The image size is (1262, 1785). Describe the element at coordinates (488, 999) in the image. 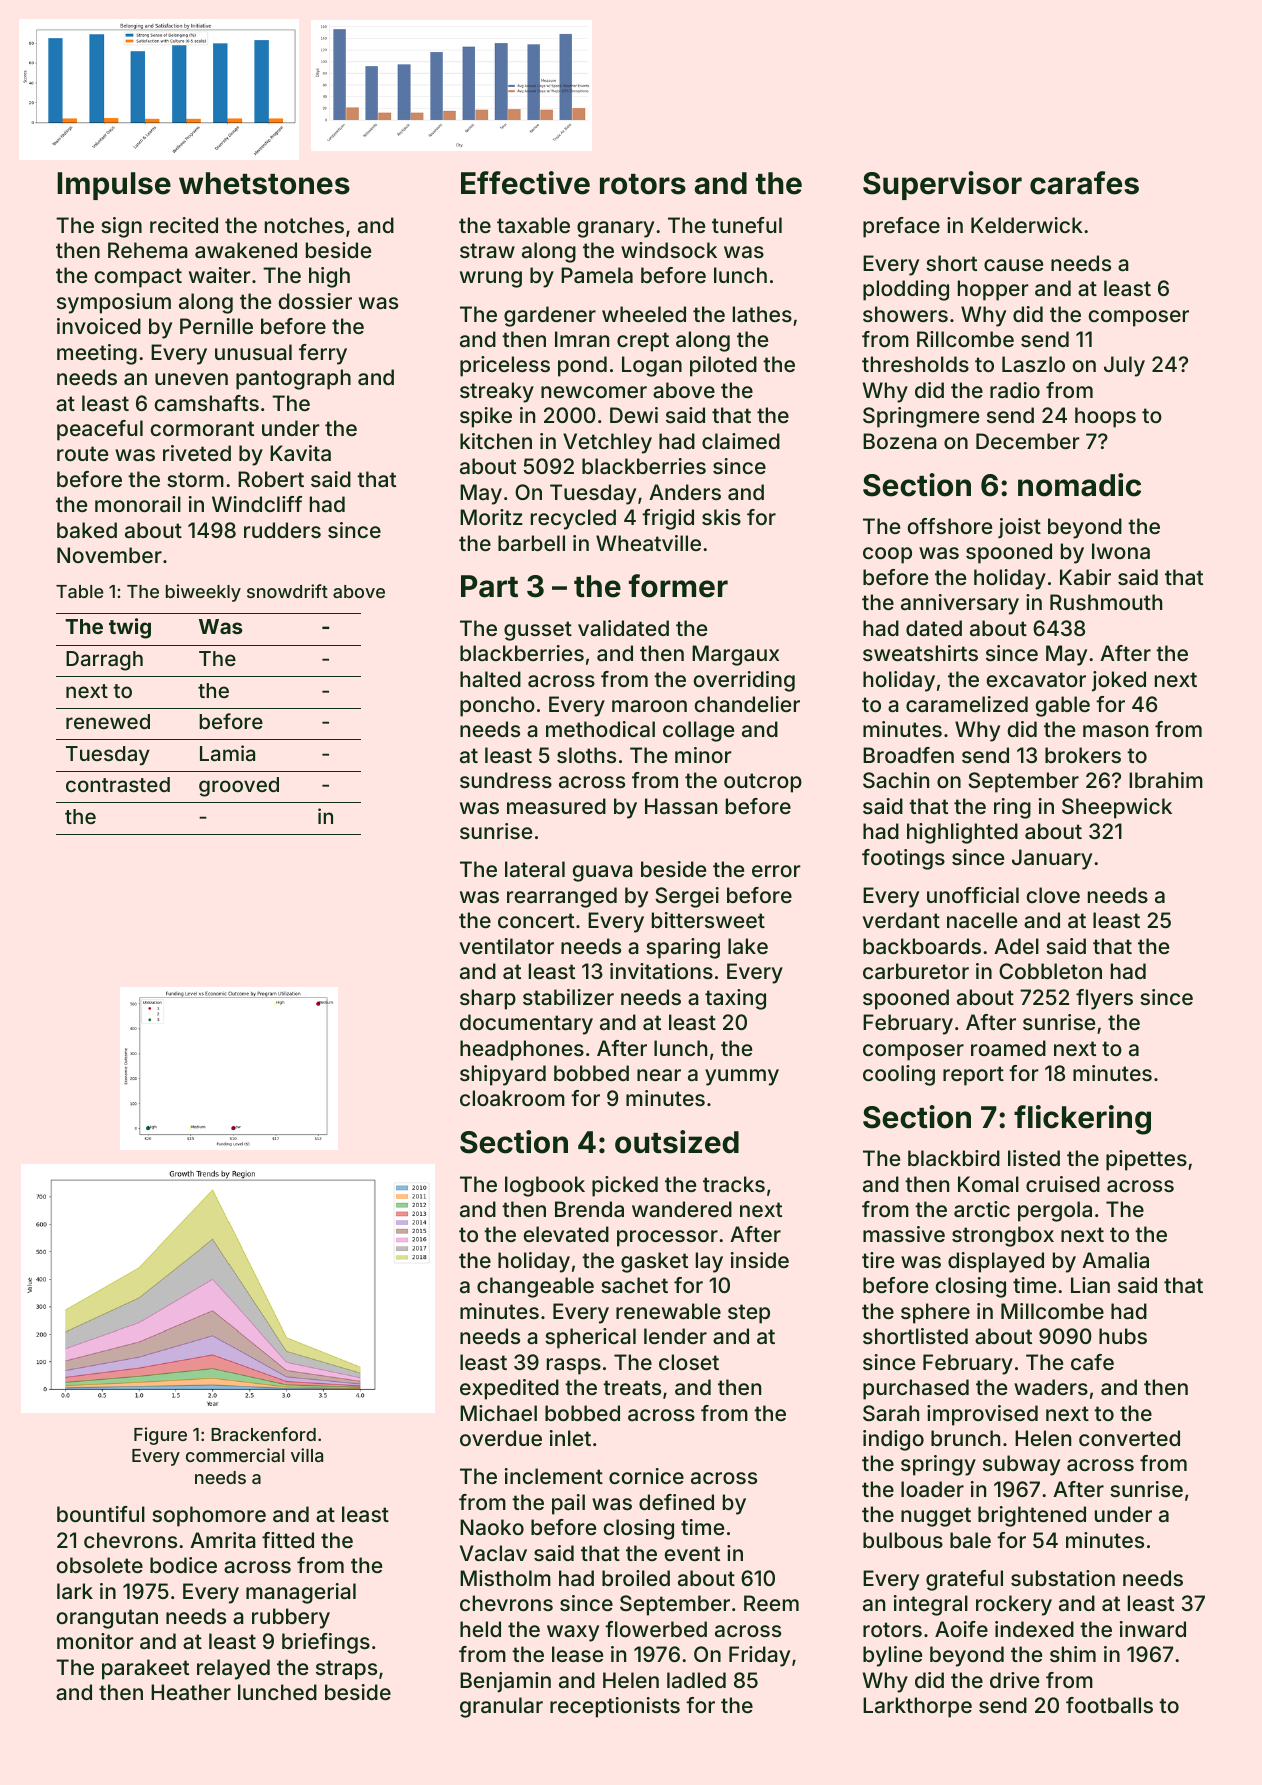

I see `sharp` at that location.
